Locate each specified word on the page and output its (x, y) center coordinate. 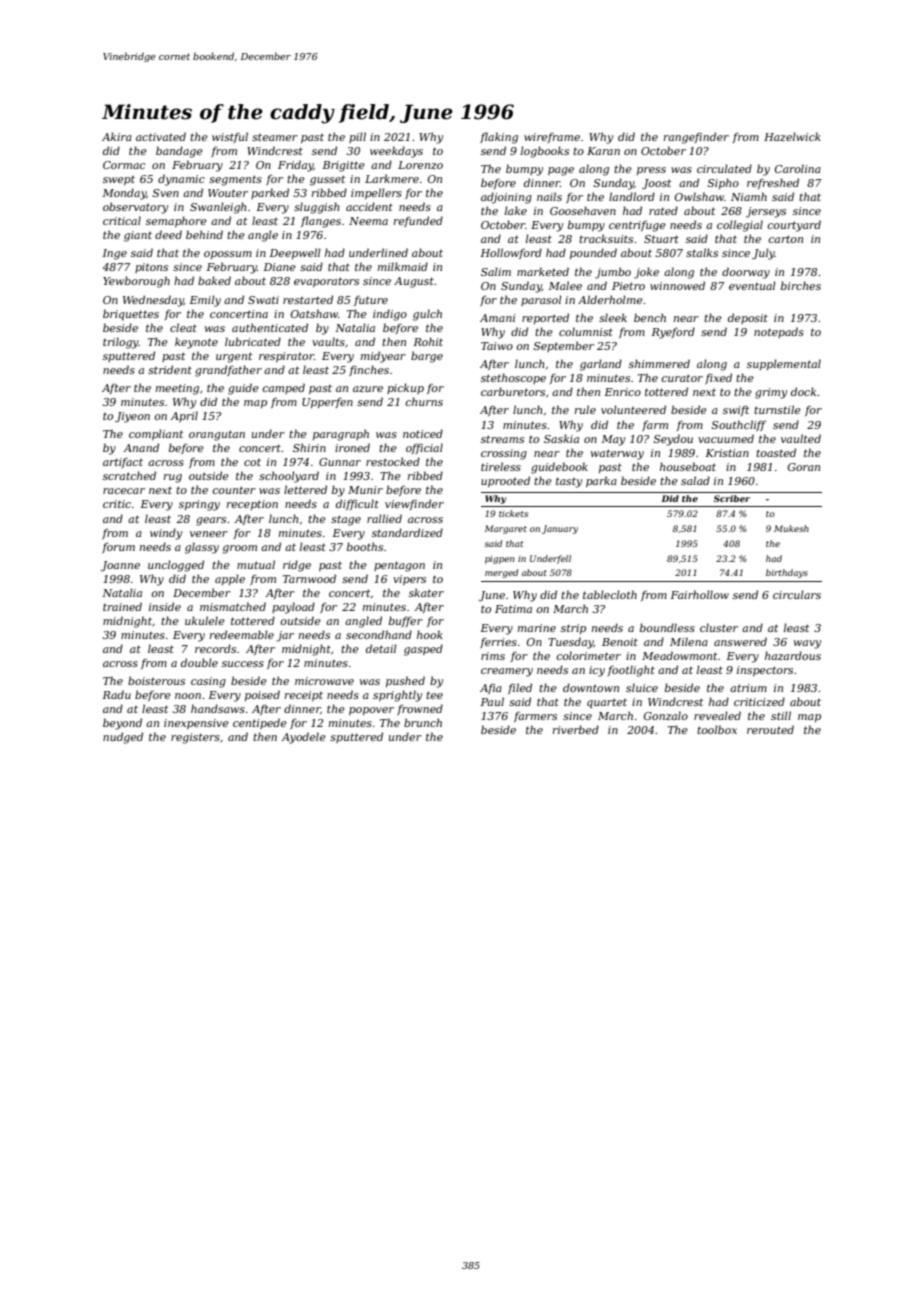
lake (516, 210)
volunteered (633, 409)
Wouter (228, 193)
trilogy (121, 343)
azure (368, 389)
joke (646, 273)
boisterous (156, 680)
